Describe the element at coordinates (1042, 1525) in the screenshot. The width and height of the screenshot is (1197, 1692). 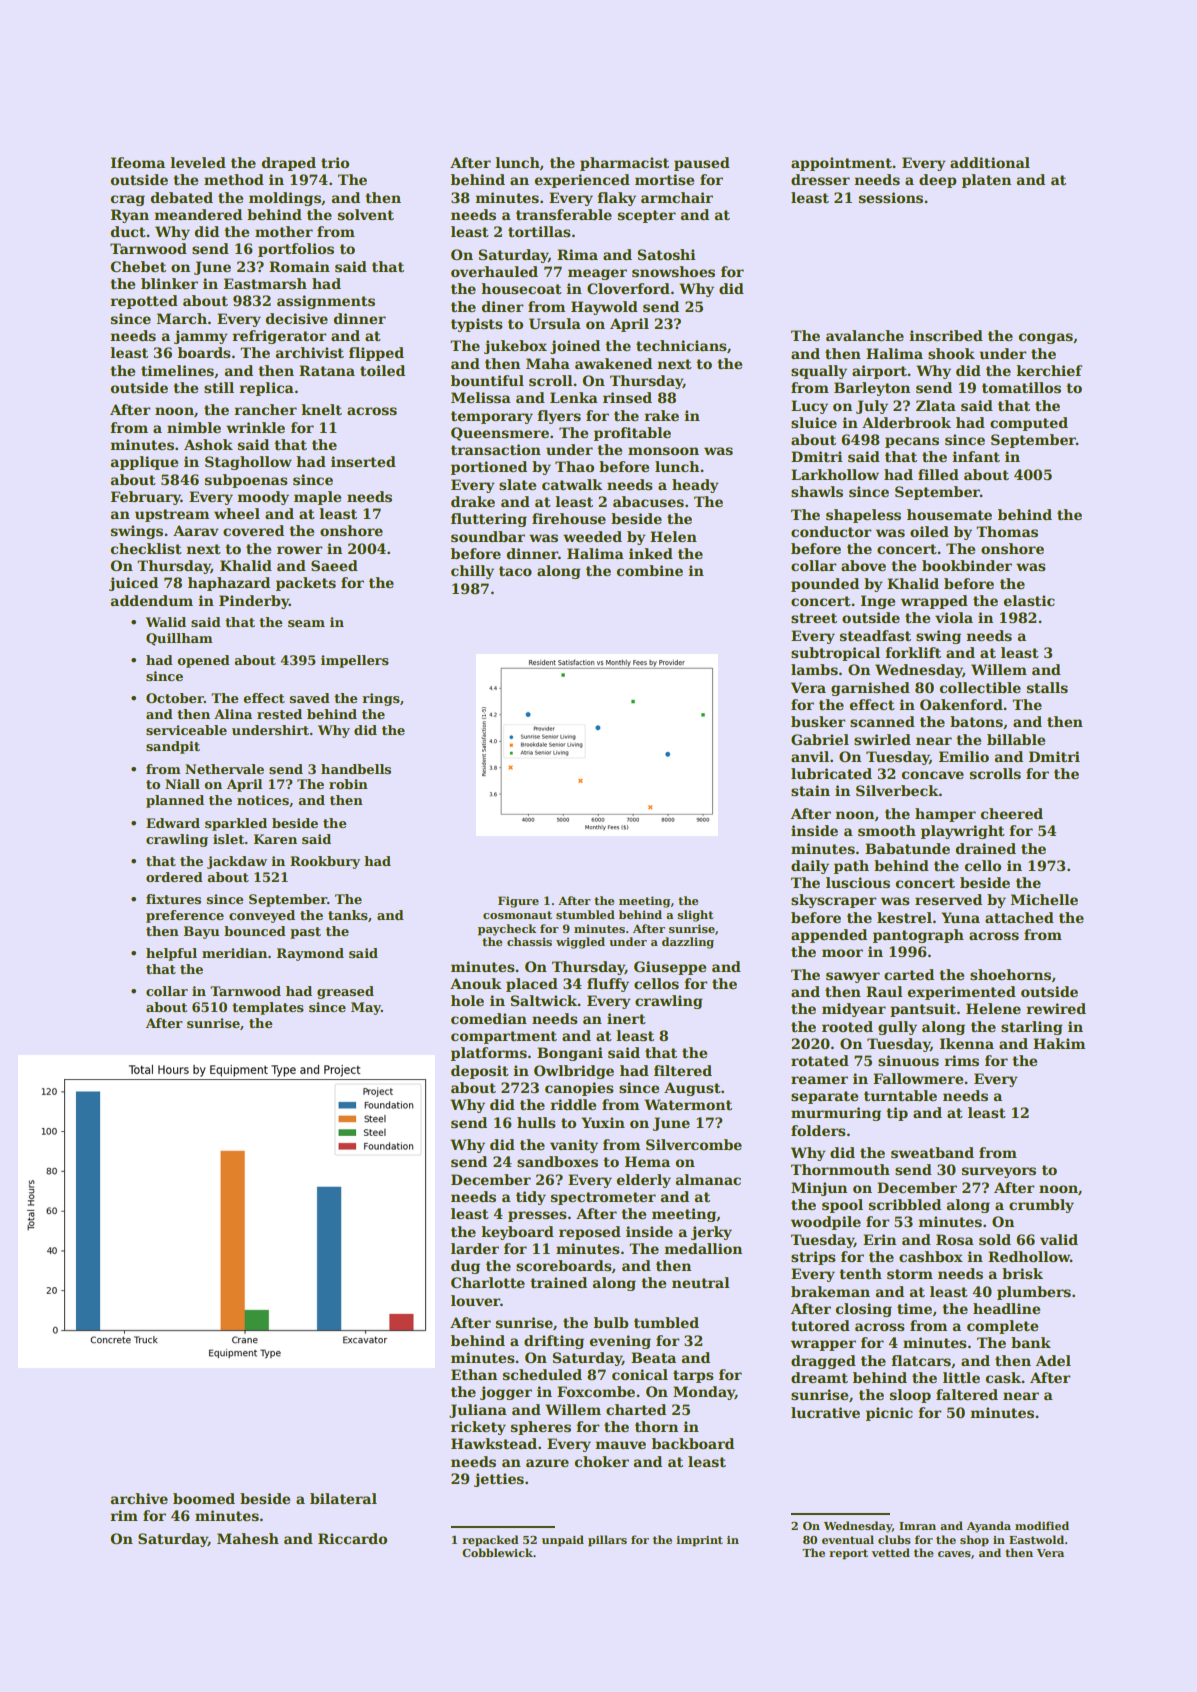
I see `modified` at that location.
